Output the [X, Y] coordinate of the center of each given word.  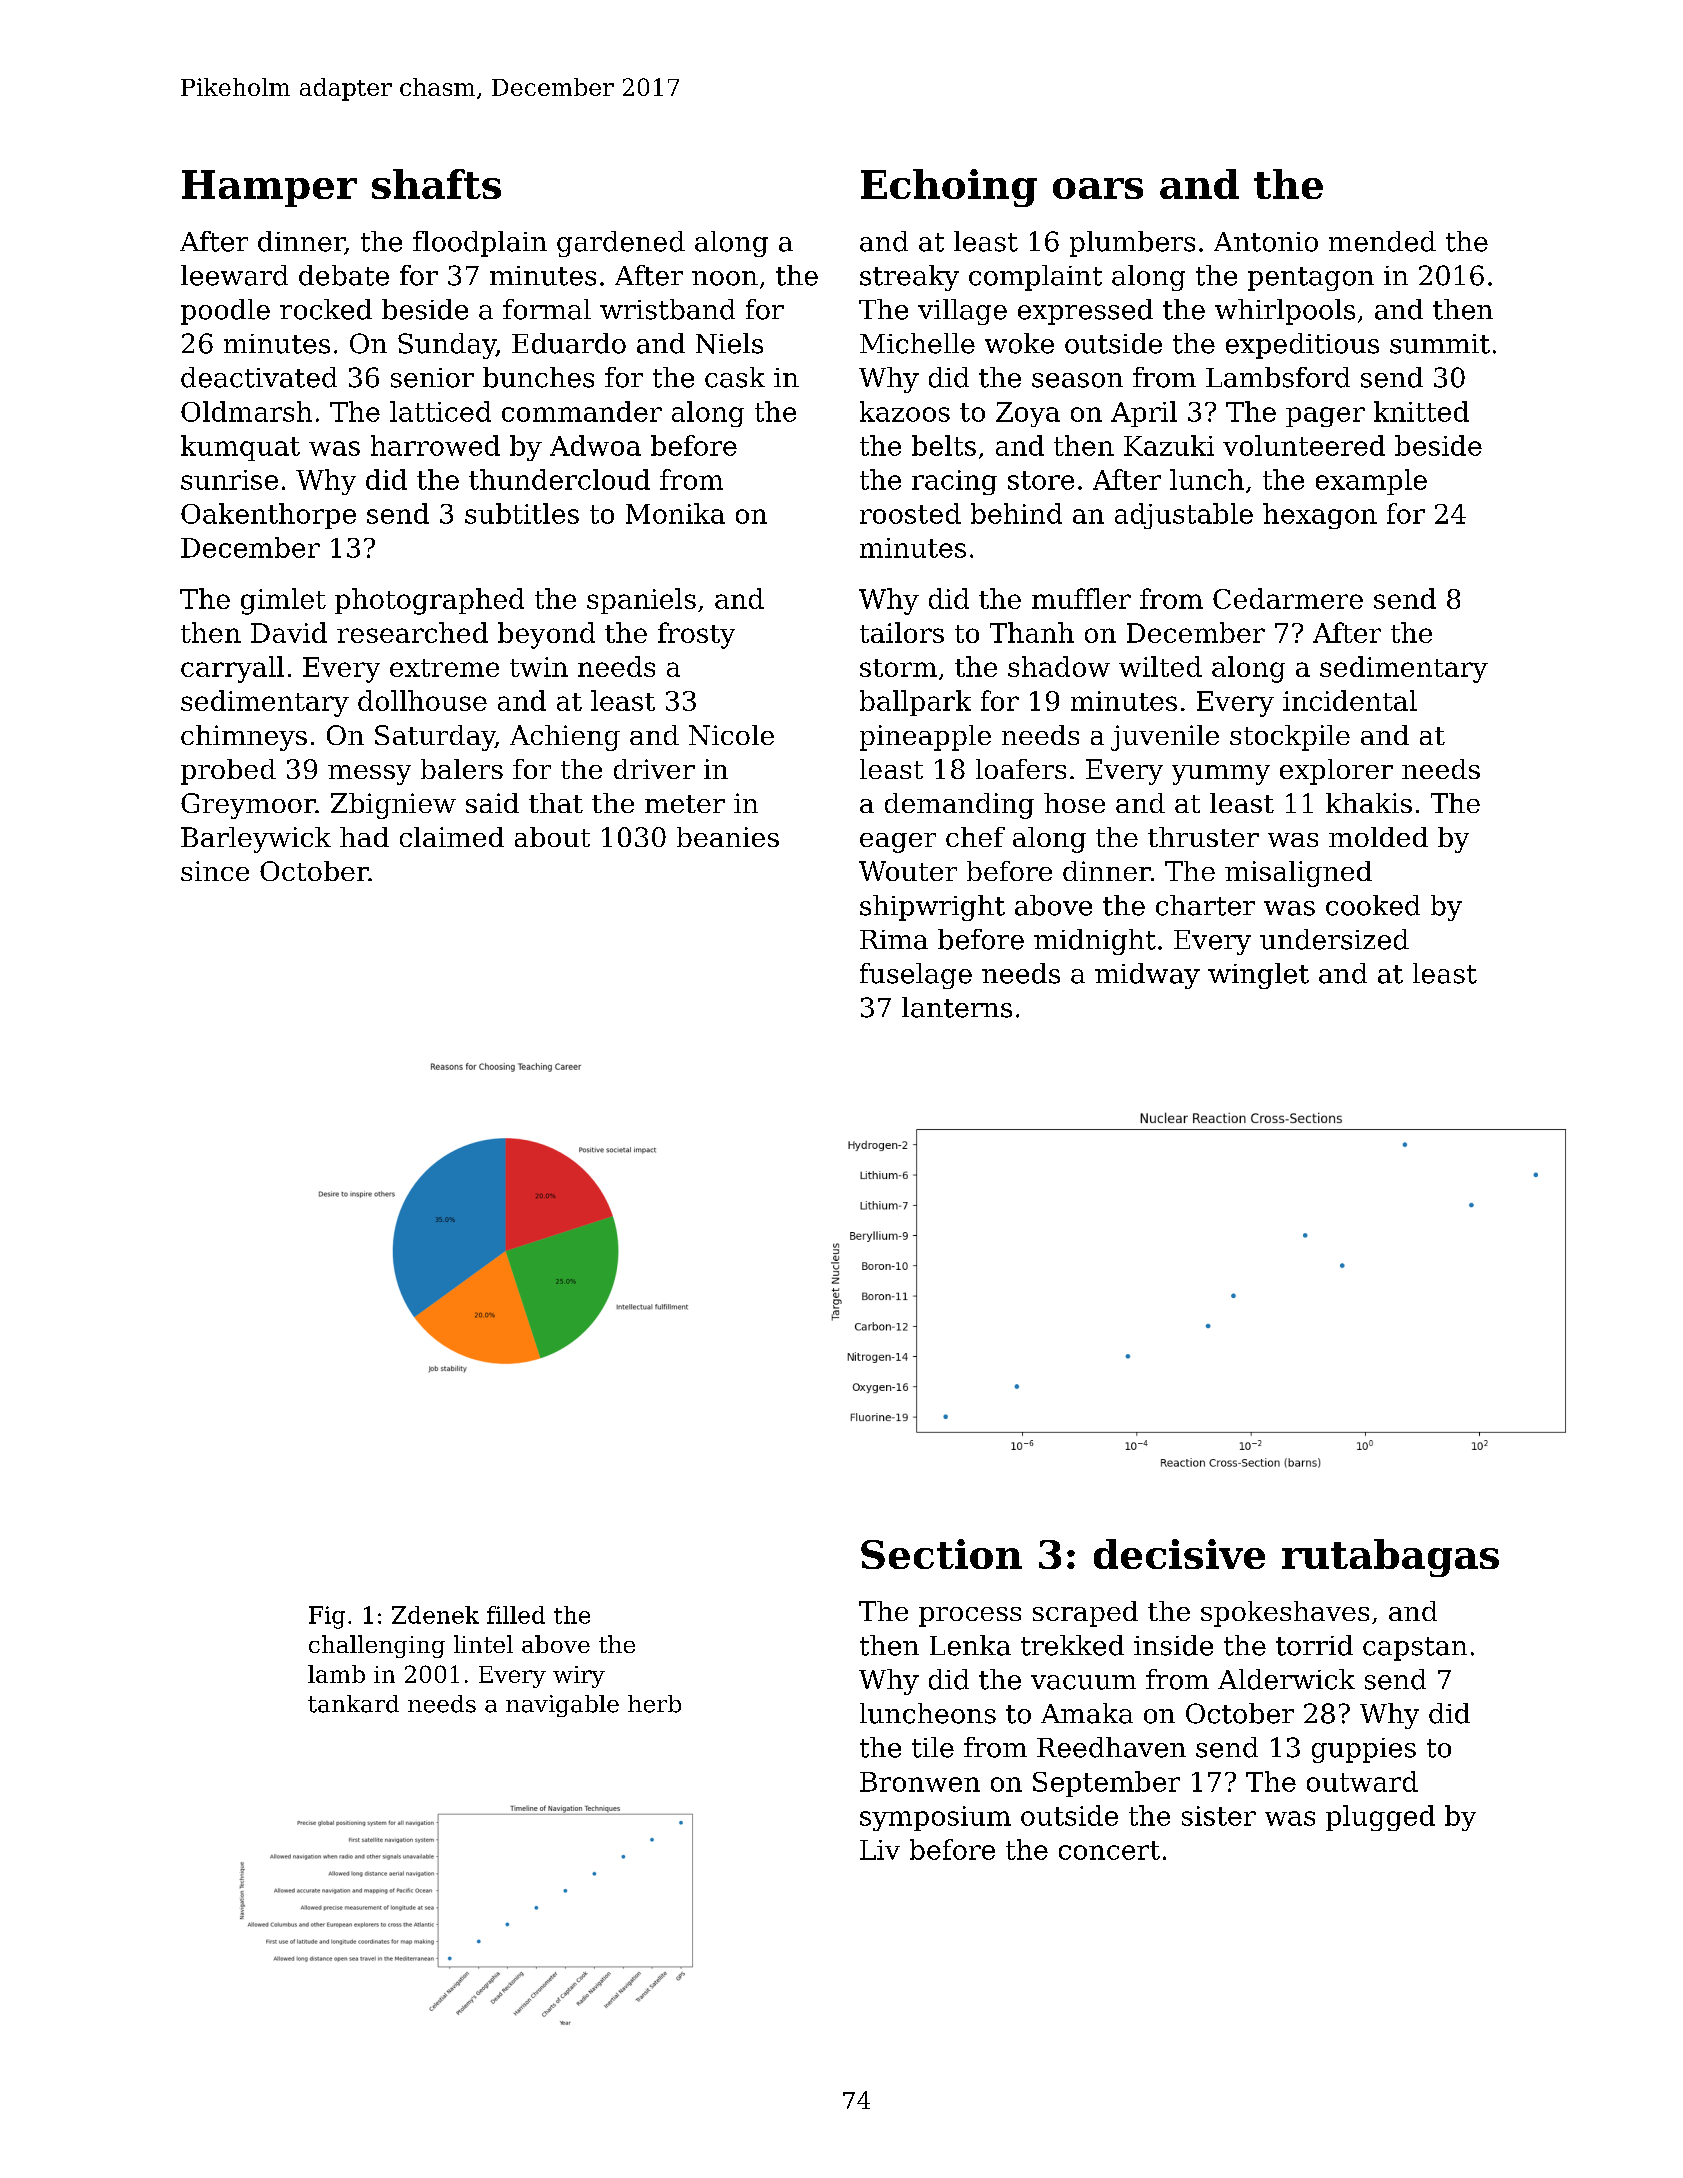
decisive [1179, 1554]
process [970, 1617]
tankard [353, 1704]
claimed [452, 837]
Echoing [949, 188]
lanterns [957, 1007]
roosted [910, 513]
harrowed [435, 445]
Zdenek [435, 1615]
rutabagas [1390, 1558]
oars [1098, 188]
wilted [1160, 666]
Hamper [269, 188]
